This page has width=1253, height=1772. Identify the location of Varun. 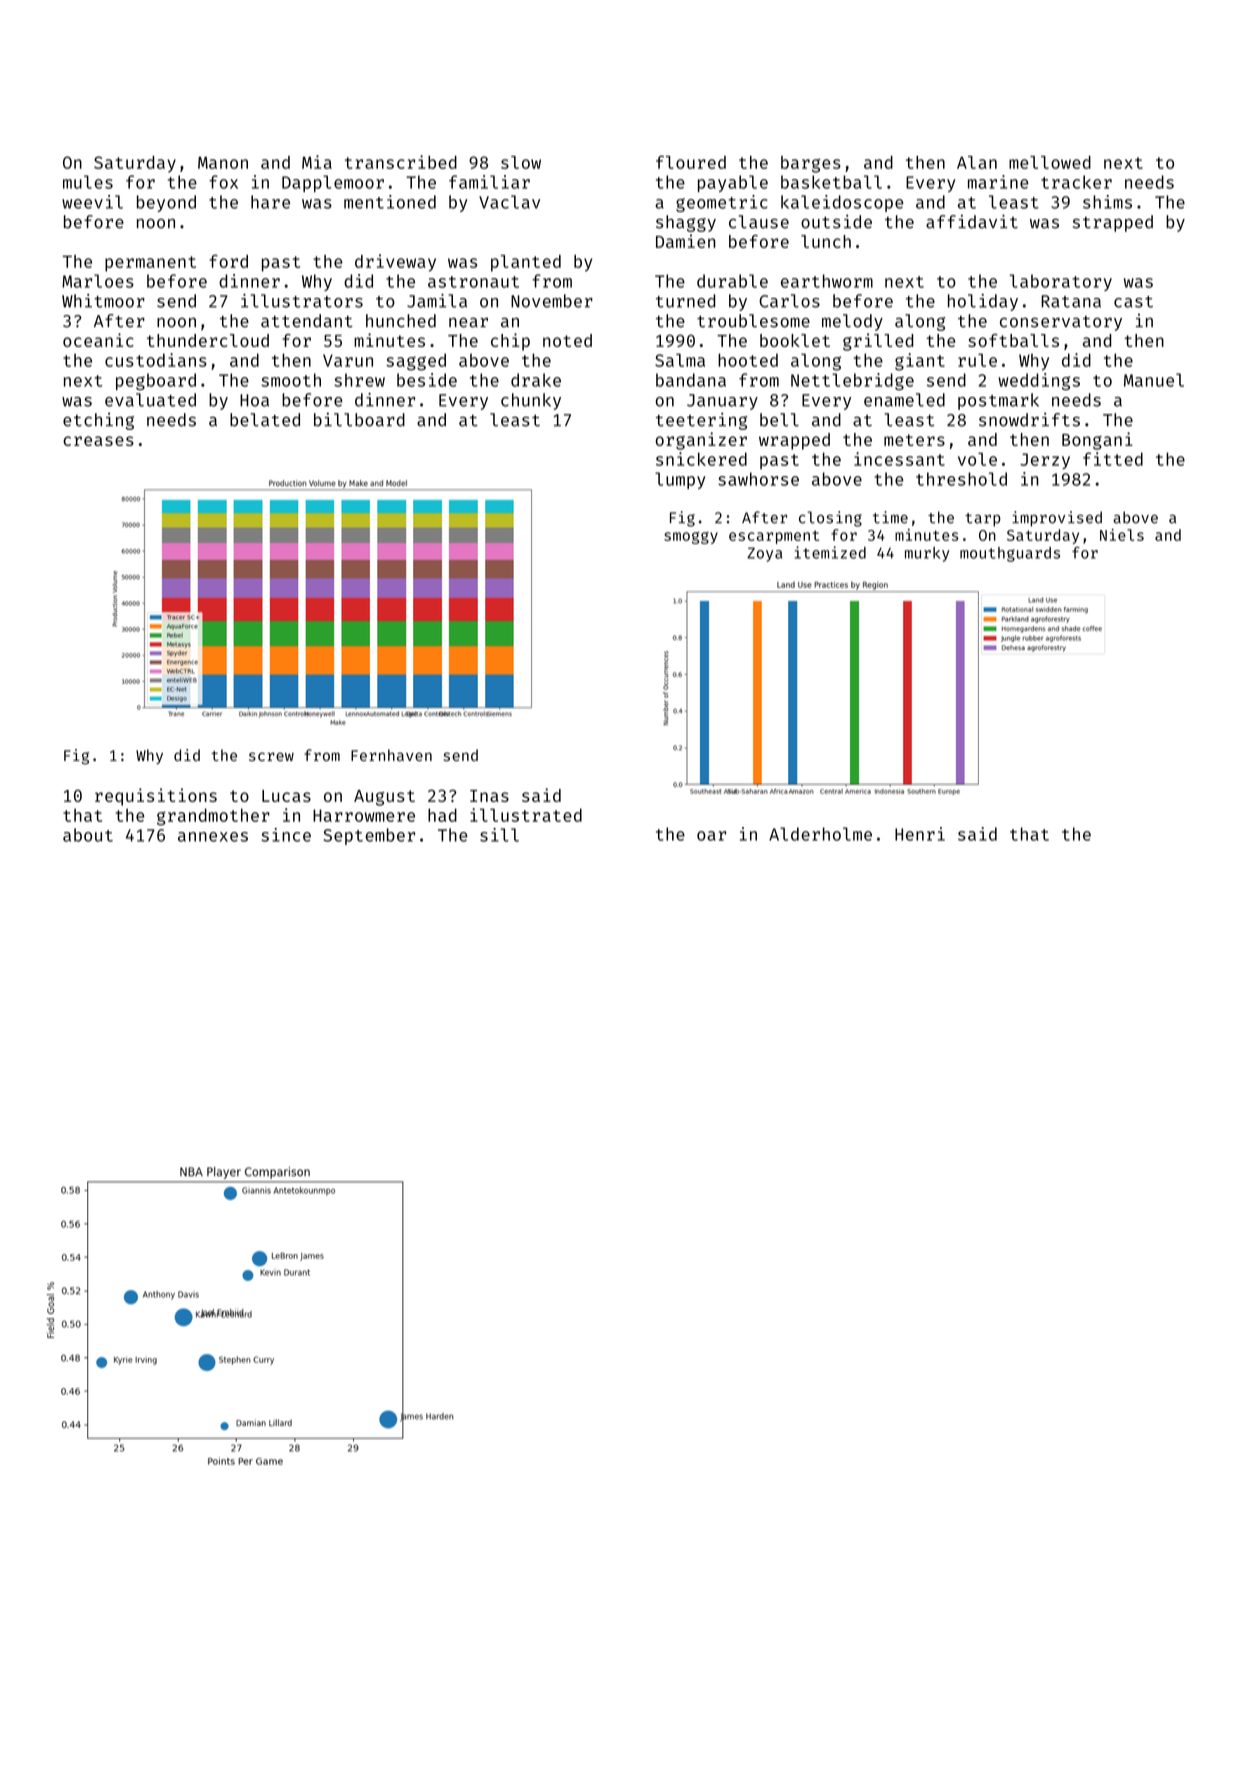
(348, 360).
